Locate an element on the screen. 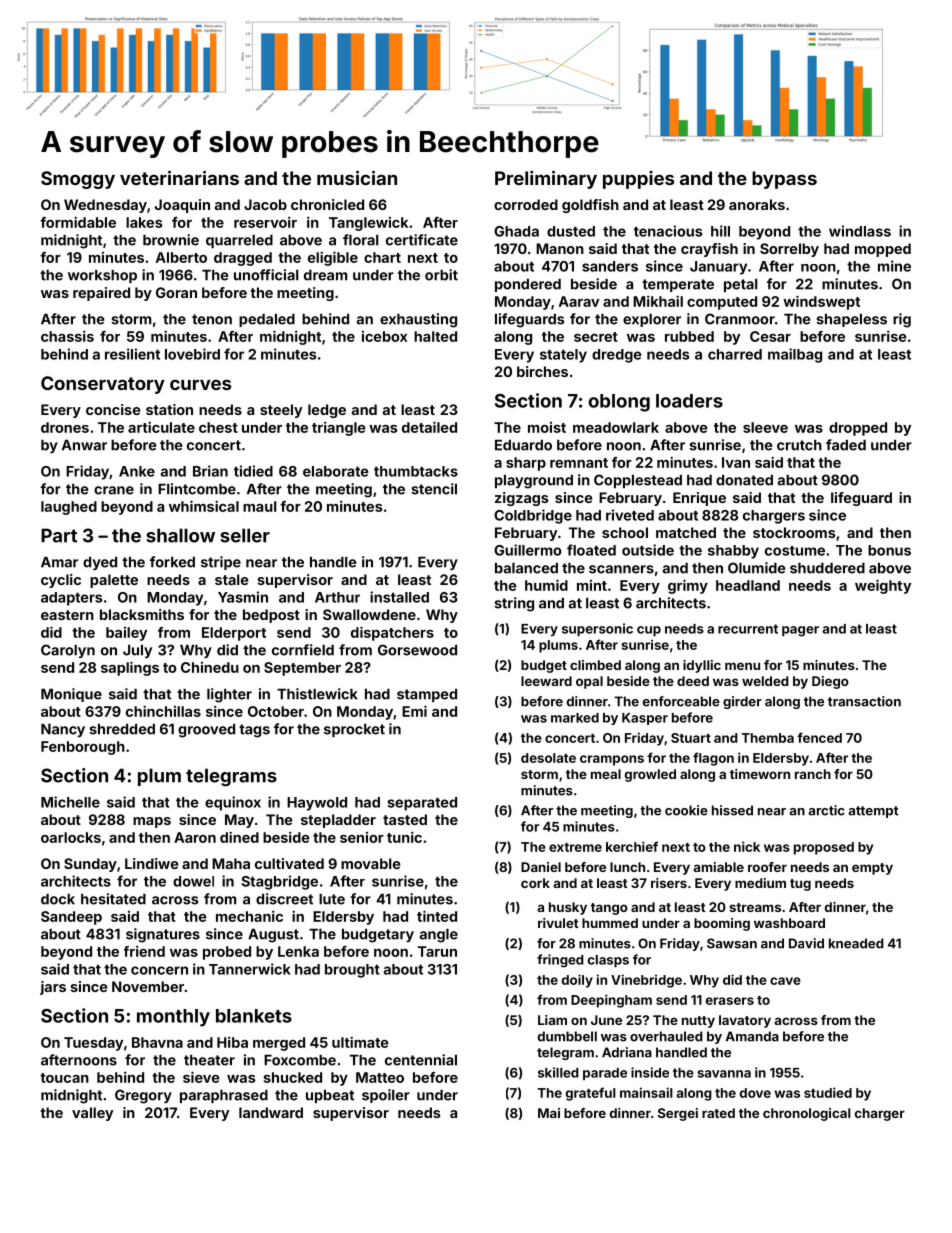  grateful is located at coordinates (591, 1094).
